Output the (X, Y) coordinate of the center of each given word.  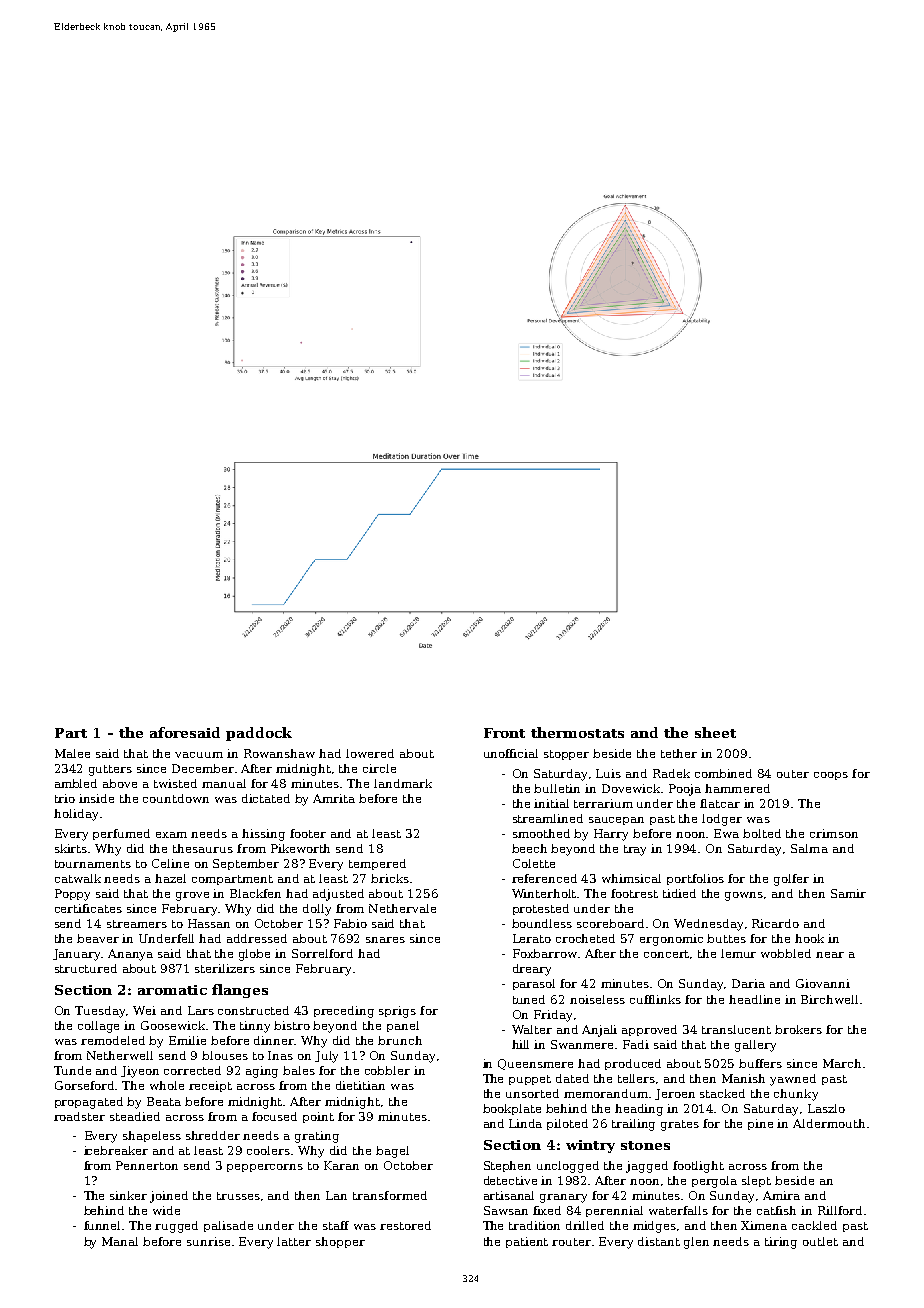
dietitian (360, 1085)
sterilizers (225, 968)
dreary (532, 970)
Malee (72, 753)
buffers (760, 1063)
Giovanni (823, 983)
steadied (135, 1116)
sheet (715, 732)
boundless (542, 923)
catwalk (78, 878)
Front (504, 733)
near (830, 955)
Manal (120, 1241)
